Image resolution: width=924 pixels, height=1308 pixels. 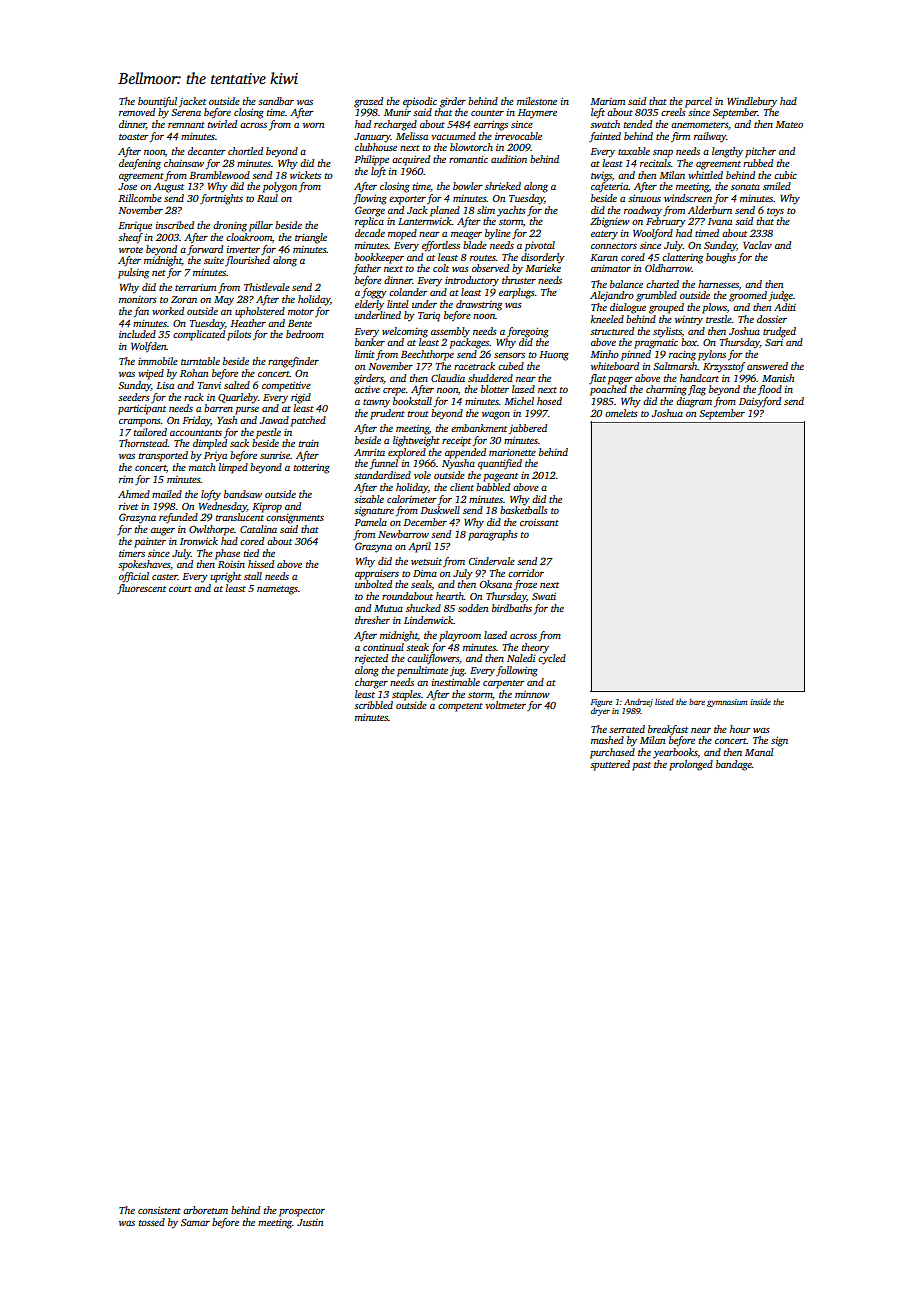 What do you see at coordinates (152, 1222) in the image?
I see `tossed` at bounding box center [152, 1222].
